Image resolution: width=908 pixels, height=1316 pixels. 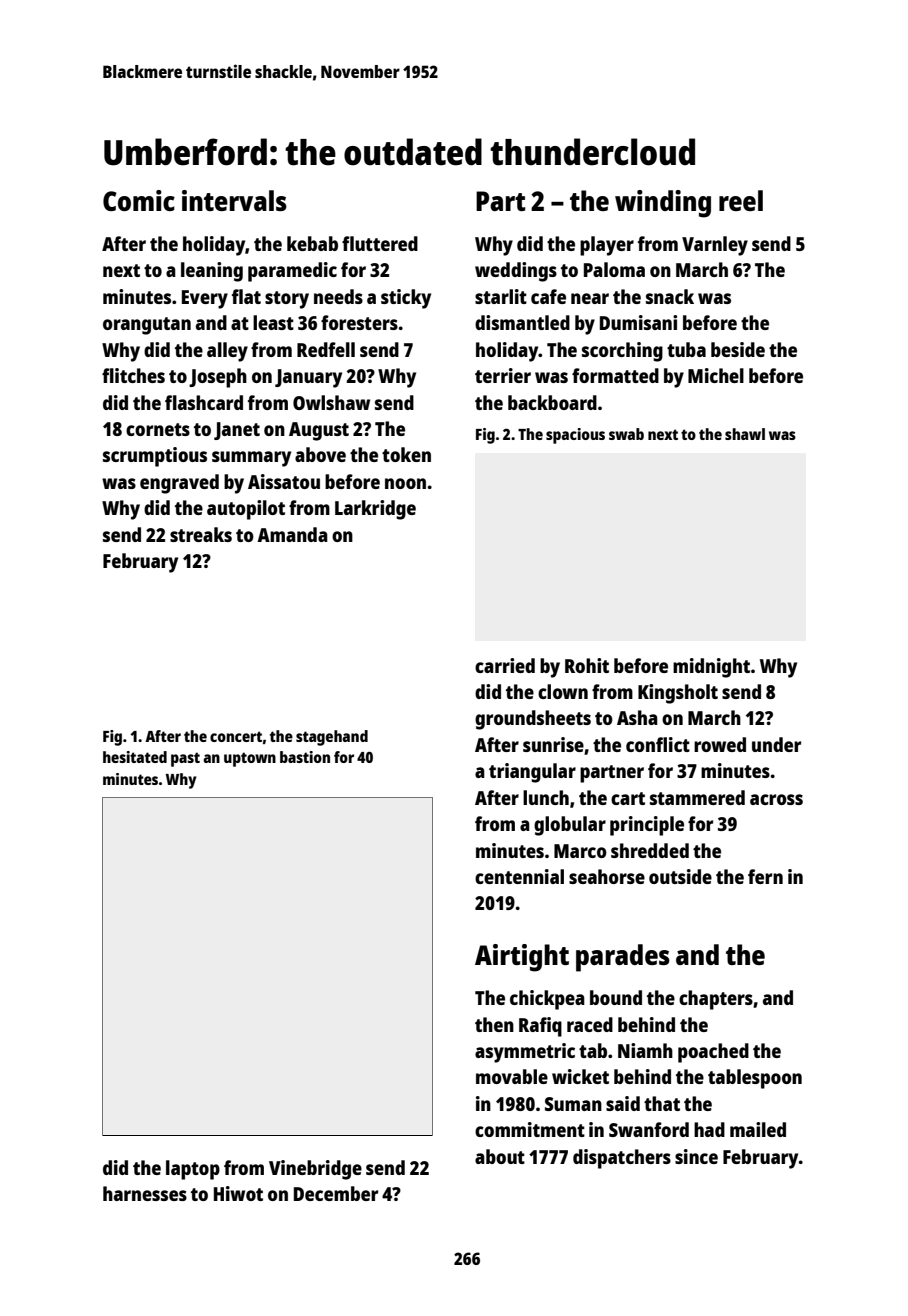 I want to click on hesitated, so click(x=135, y=757).
